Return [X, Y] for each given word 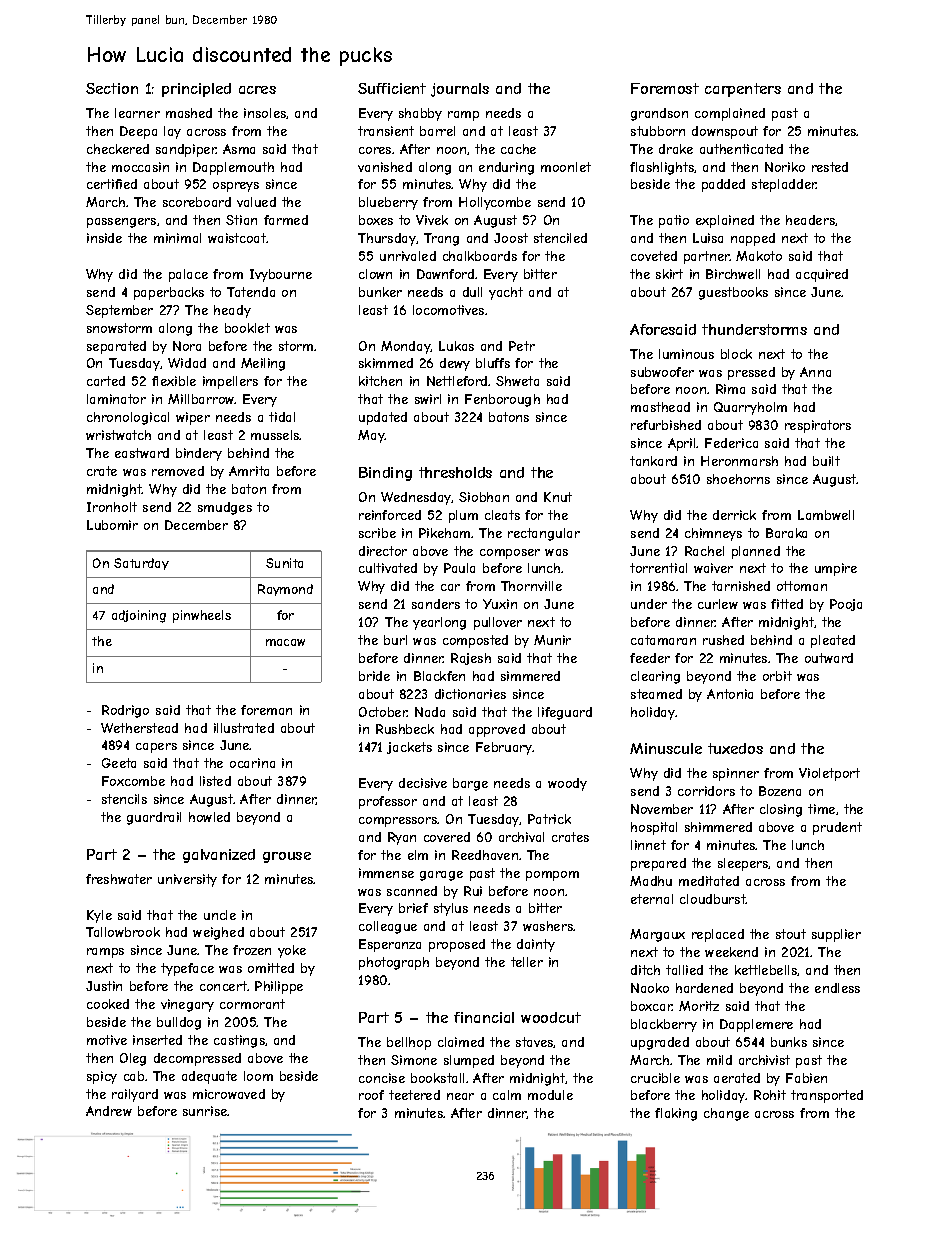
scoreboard [197, 202]
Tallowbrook [123, 932]
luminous [686, 354]
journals [460, 90]
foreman [266, 710]
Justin [104, 986]
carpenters [743, 90]
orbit [777, 676]
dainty [536, 945]
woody [567, 784]
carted [106, 381]
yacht [506, 293]
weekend [731, 952]
